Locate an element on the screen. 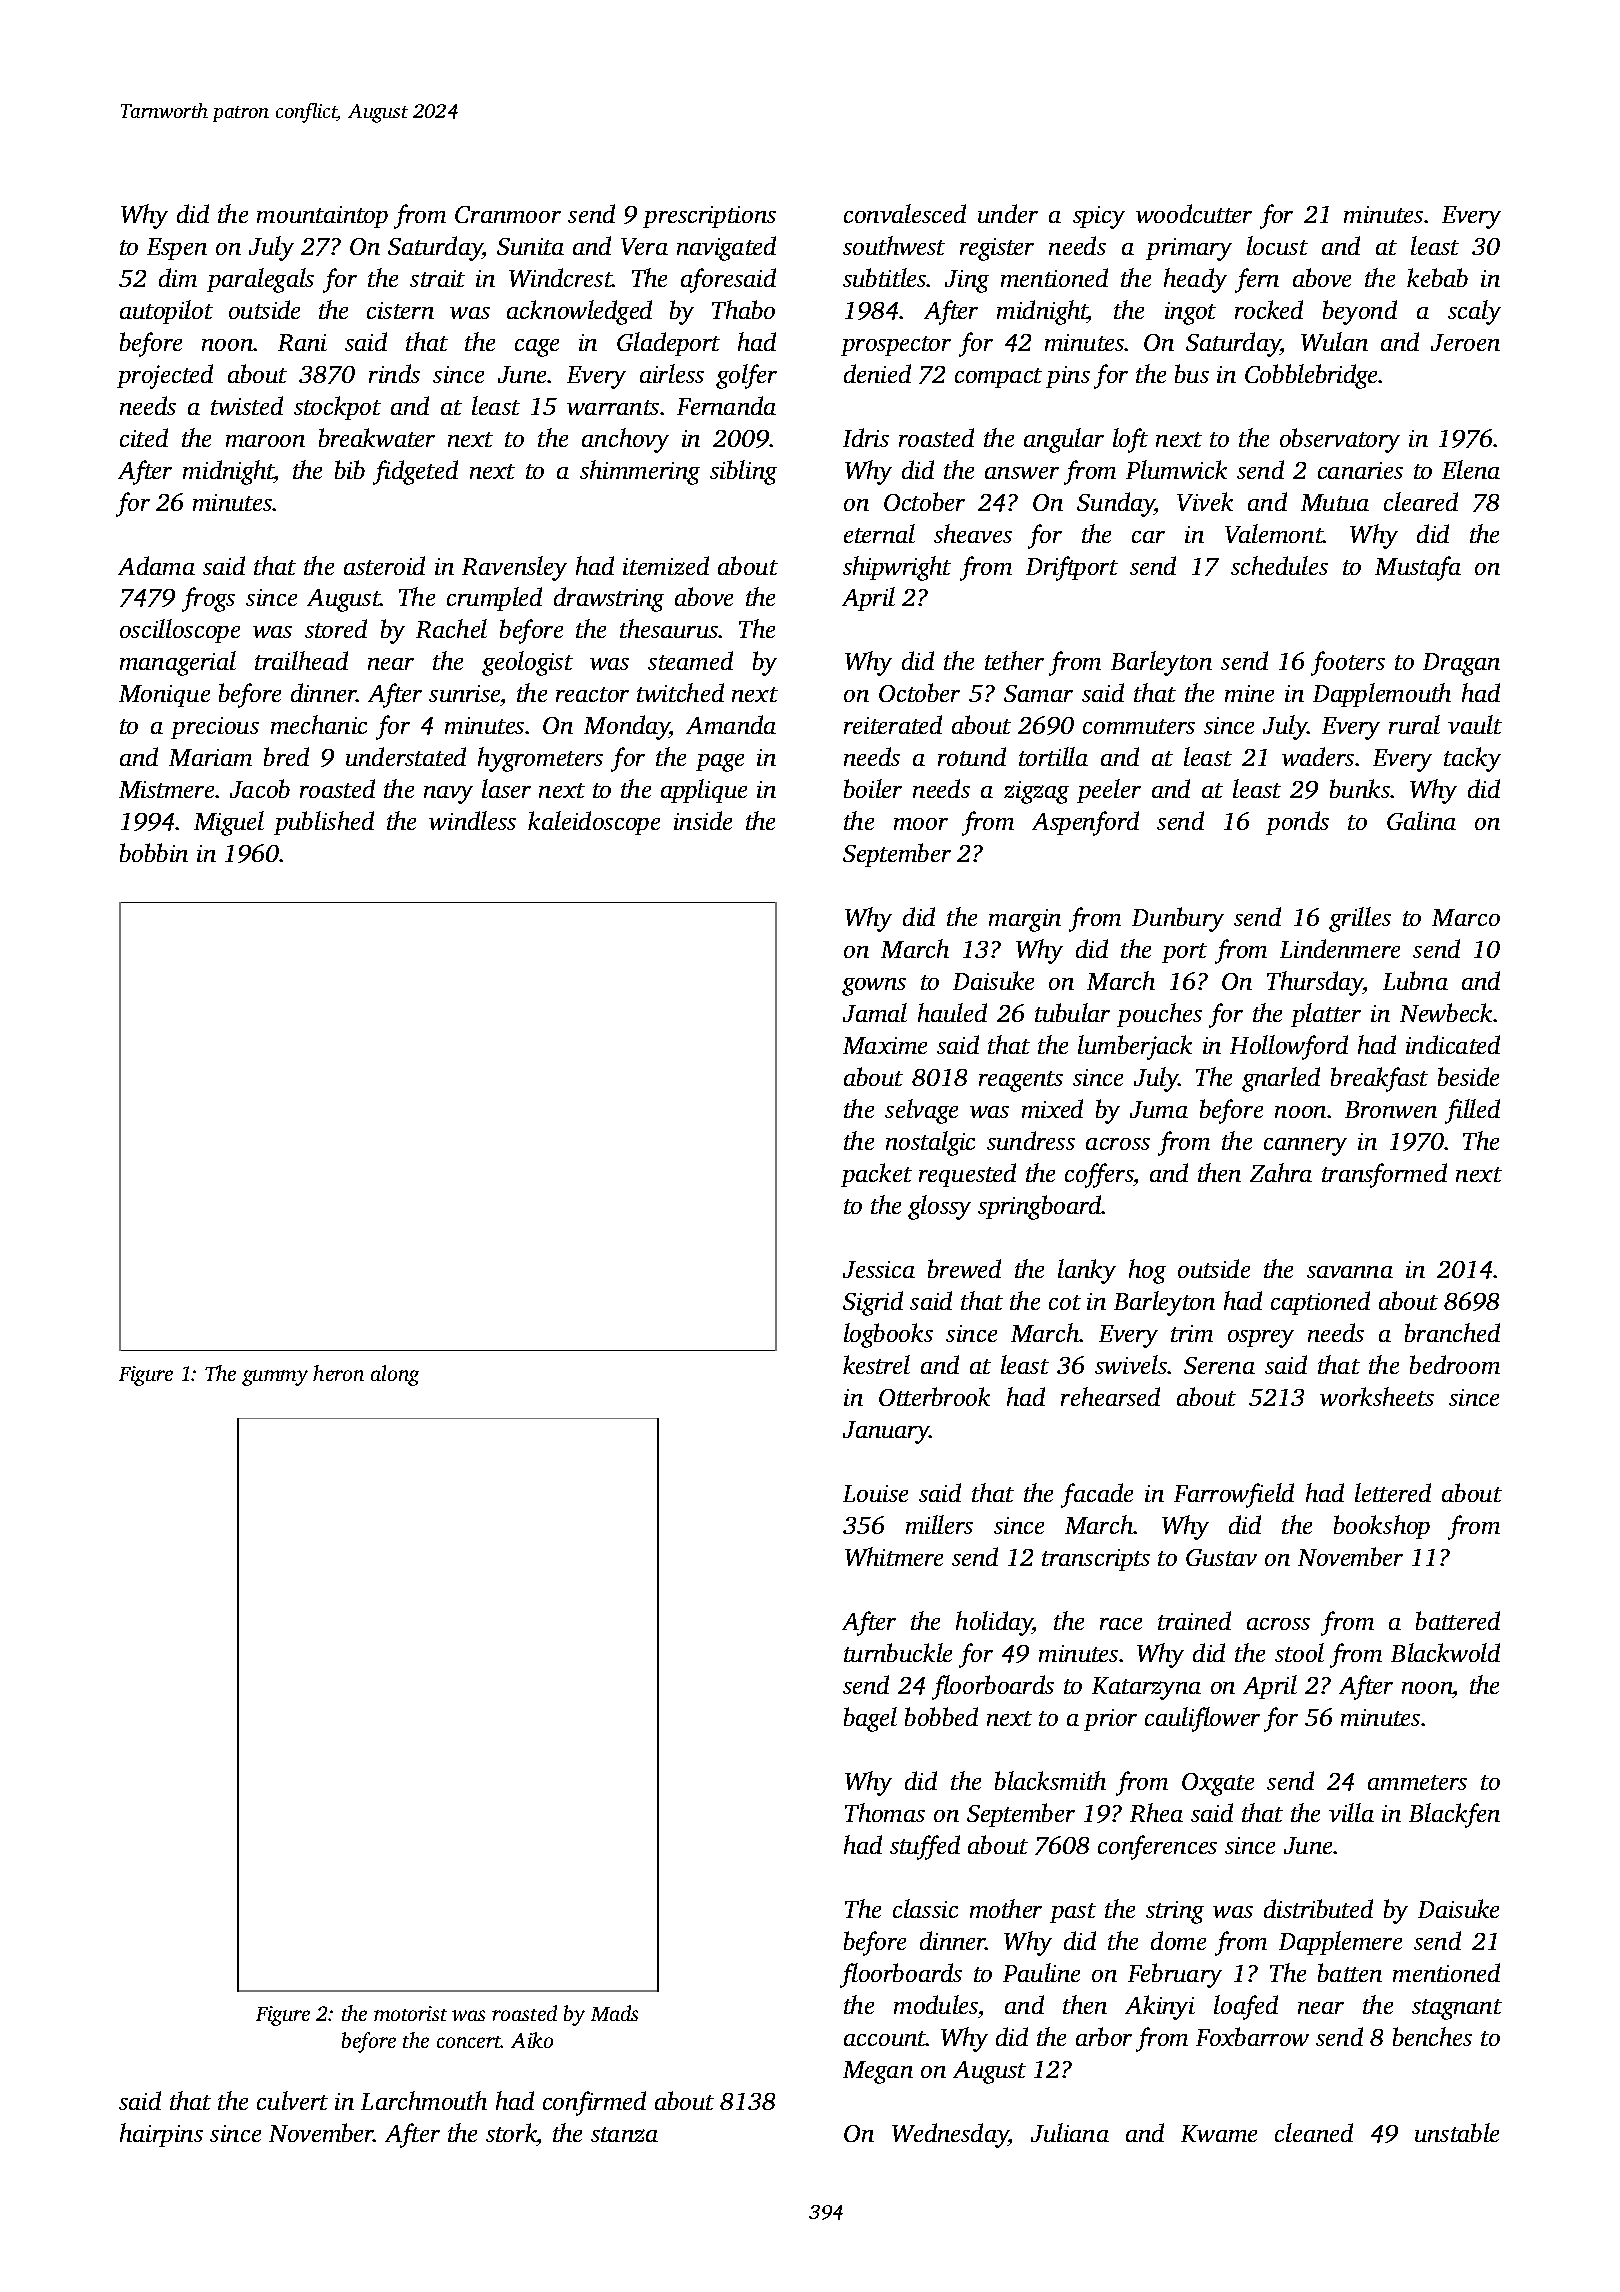  shipwright is located at coordinates (897, 568).
